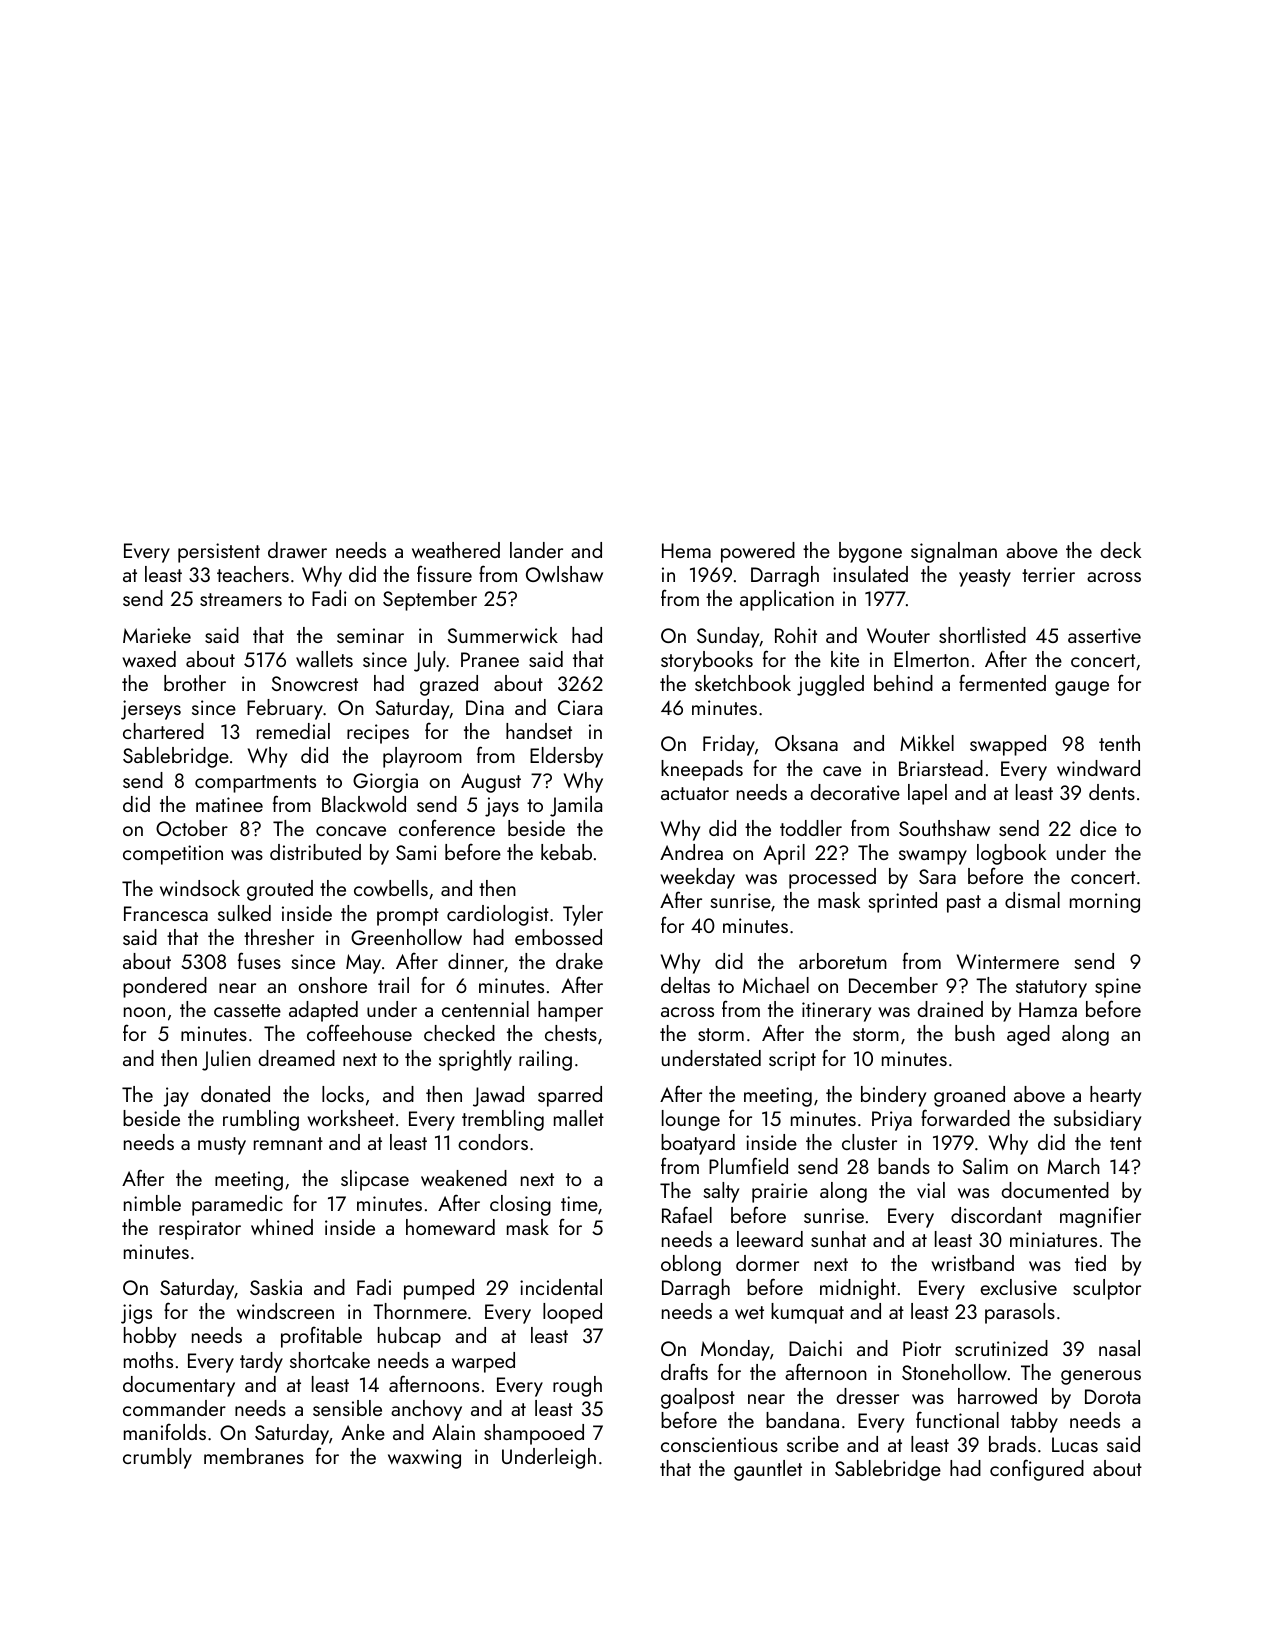 The image size is (1264, 1636). What do you see at coordinates (904, 1166) in the document?
I see `bands` at bounding box center [904, 1166].
